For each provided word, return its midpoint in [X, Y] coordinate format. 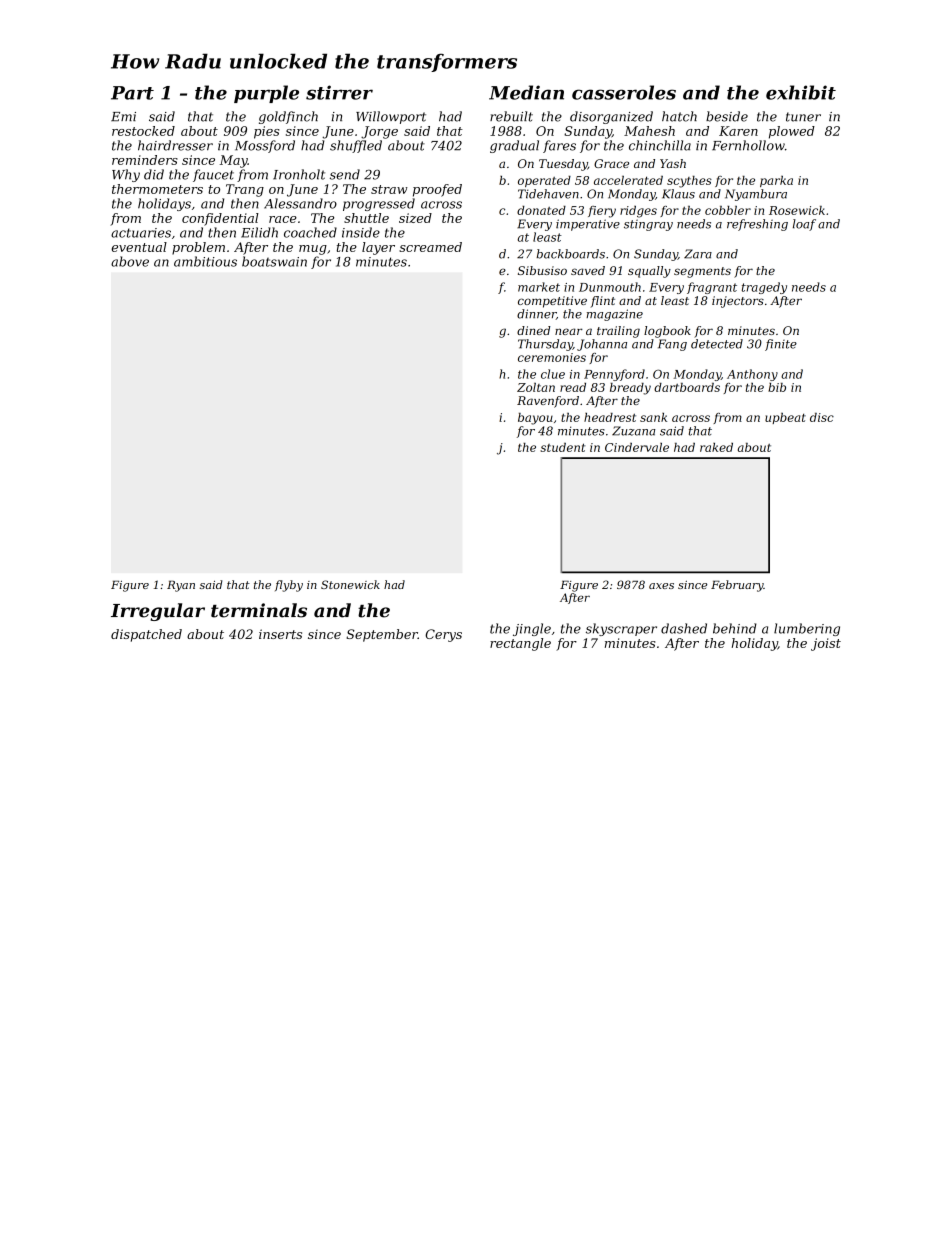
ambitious [205, 261]
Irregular [158, 612]
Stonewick [350, 584]
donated [541, 210]
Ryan [181, 586]
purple [266, 94]
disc [822, 417]
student [563, 447]
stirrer [339, 92]
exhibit [801, 92]
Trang [245, 190]
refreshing [757, 225]
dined [533, 330]
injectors [738, 302]
